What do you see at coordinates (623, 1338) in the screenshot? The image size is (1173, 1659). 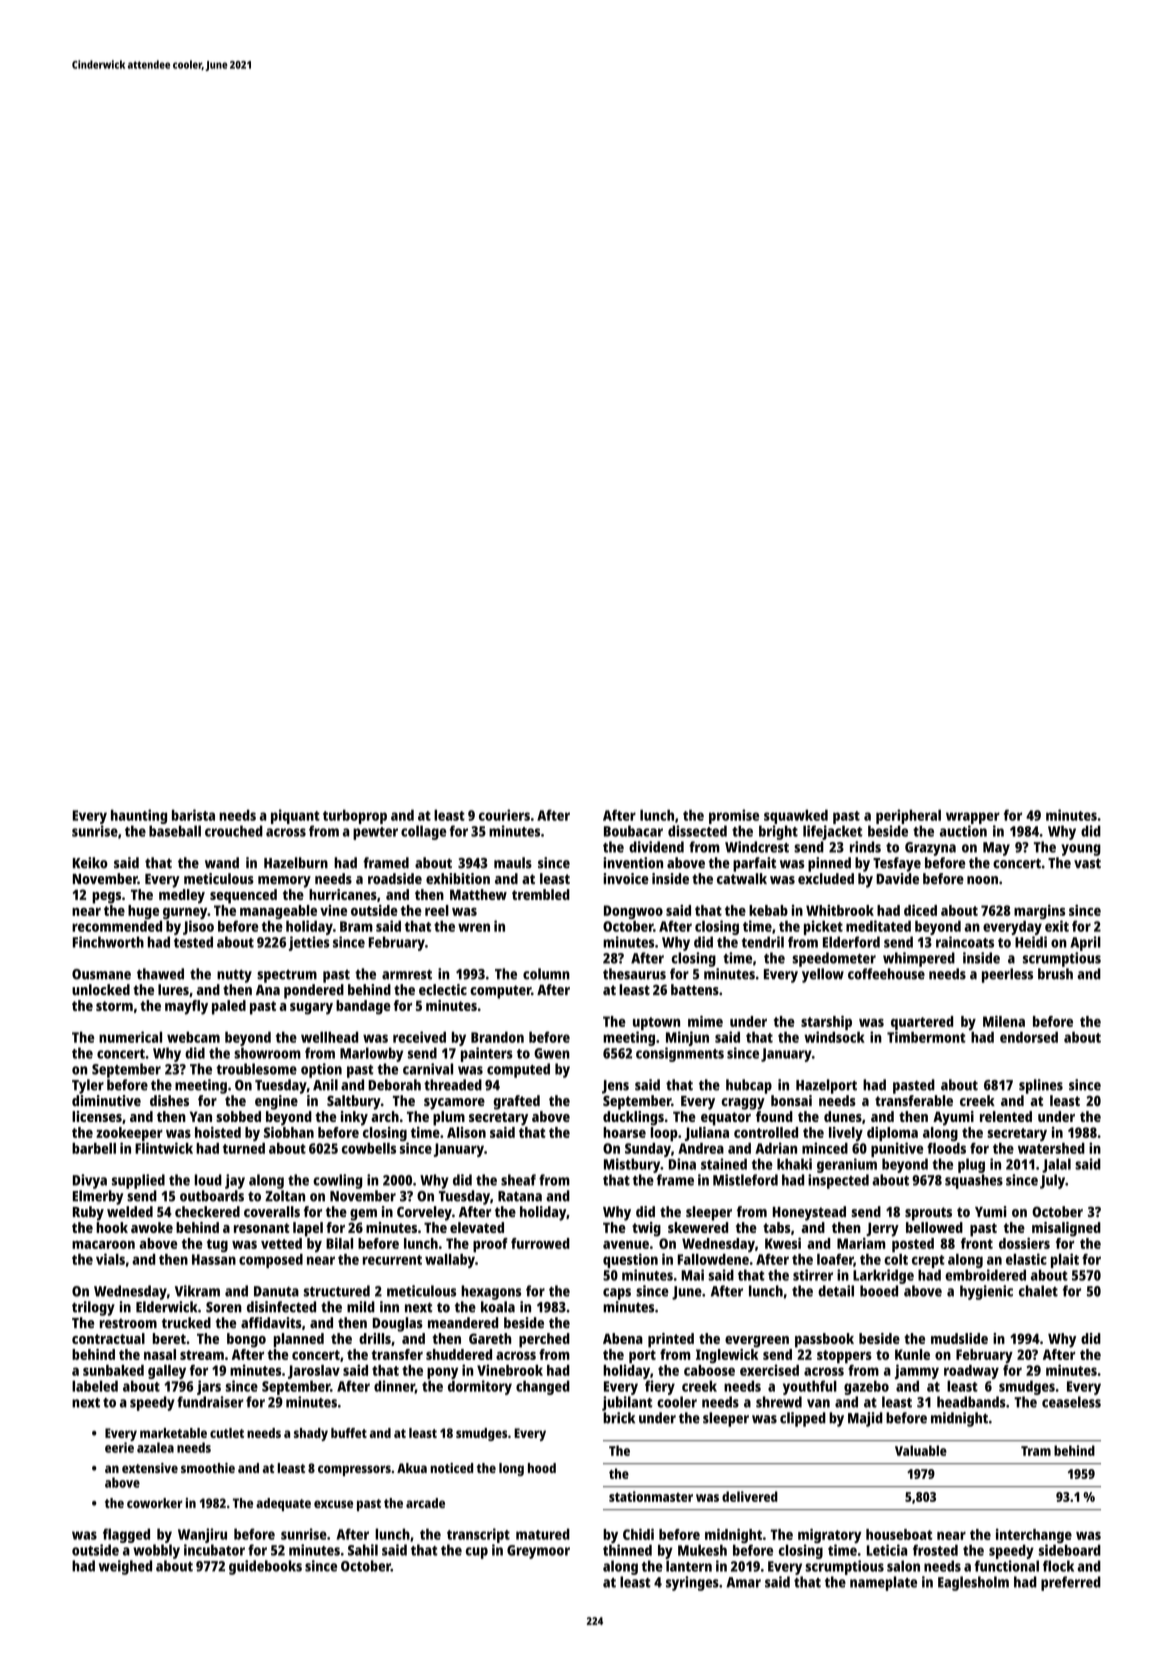 I see `Abena` at bounding box center [623, 1338].
